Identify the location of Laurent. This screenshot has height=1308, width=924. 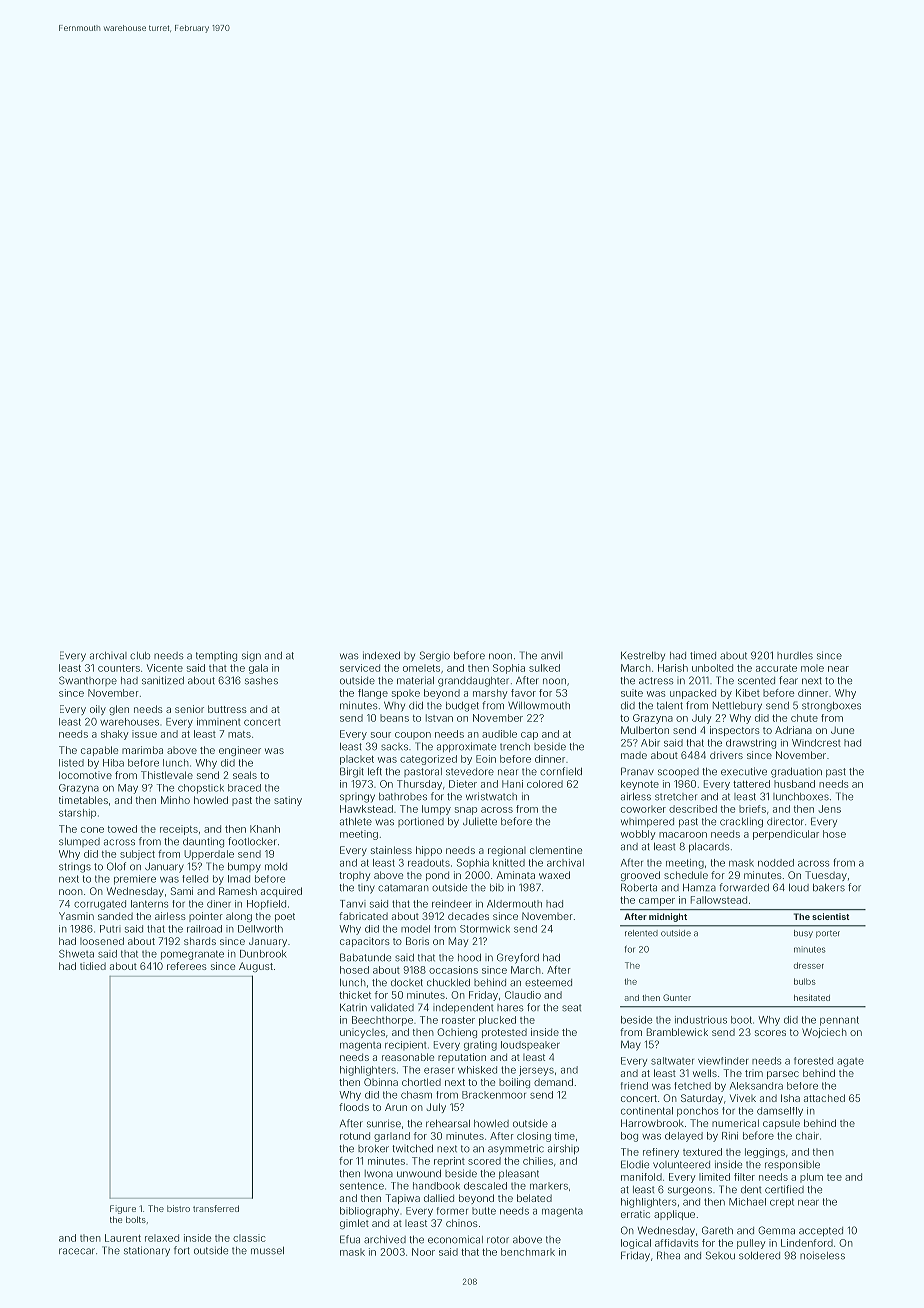
(123, 1238).
